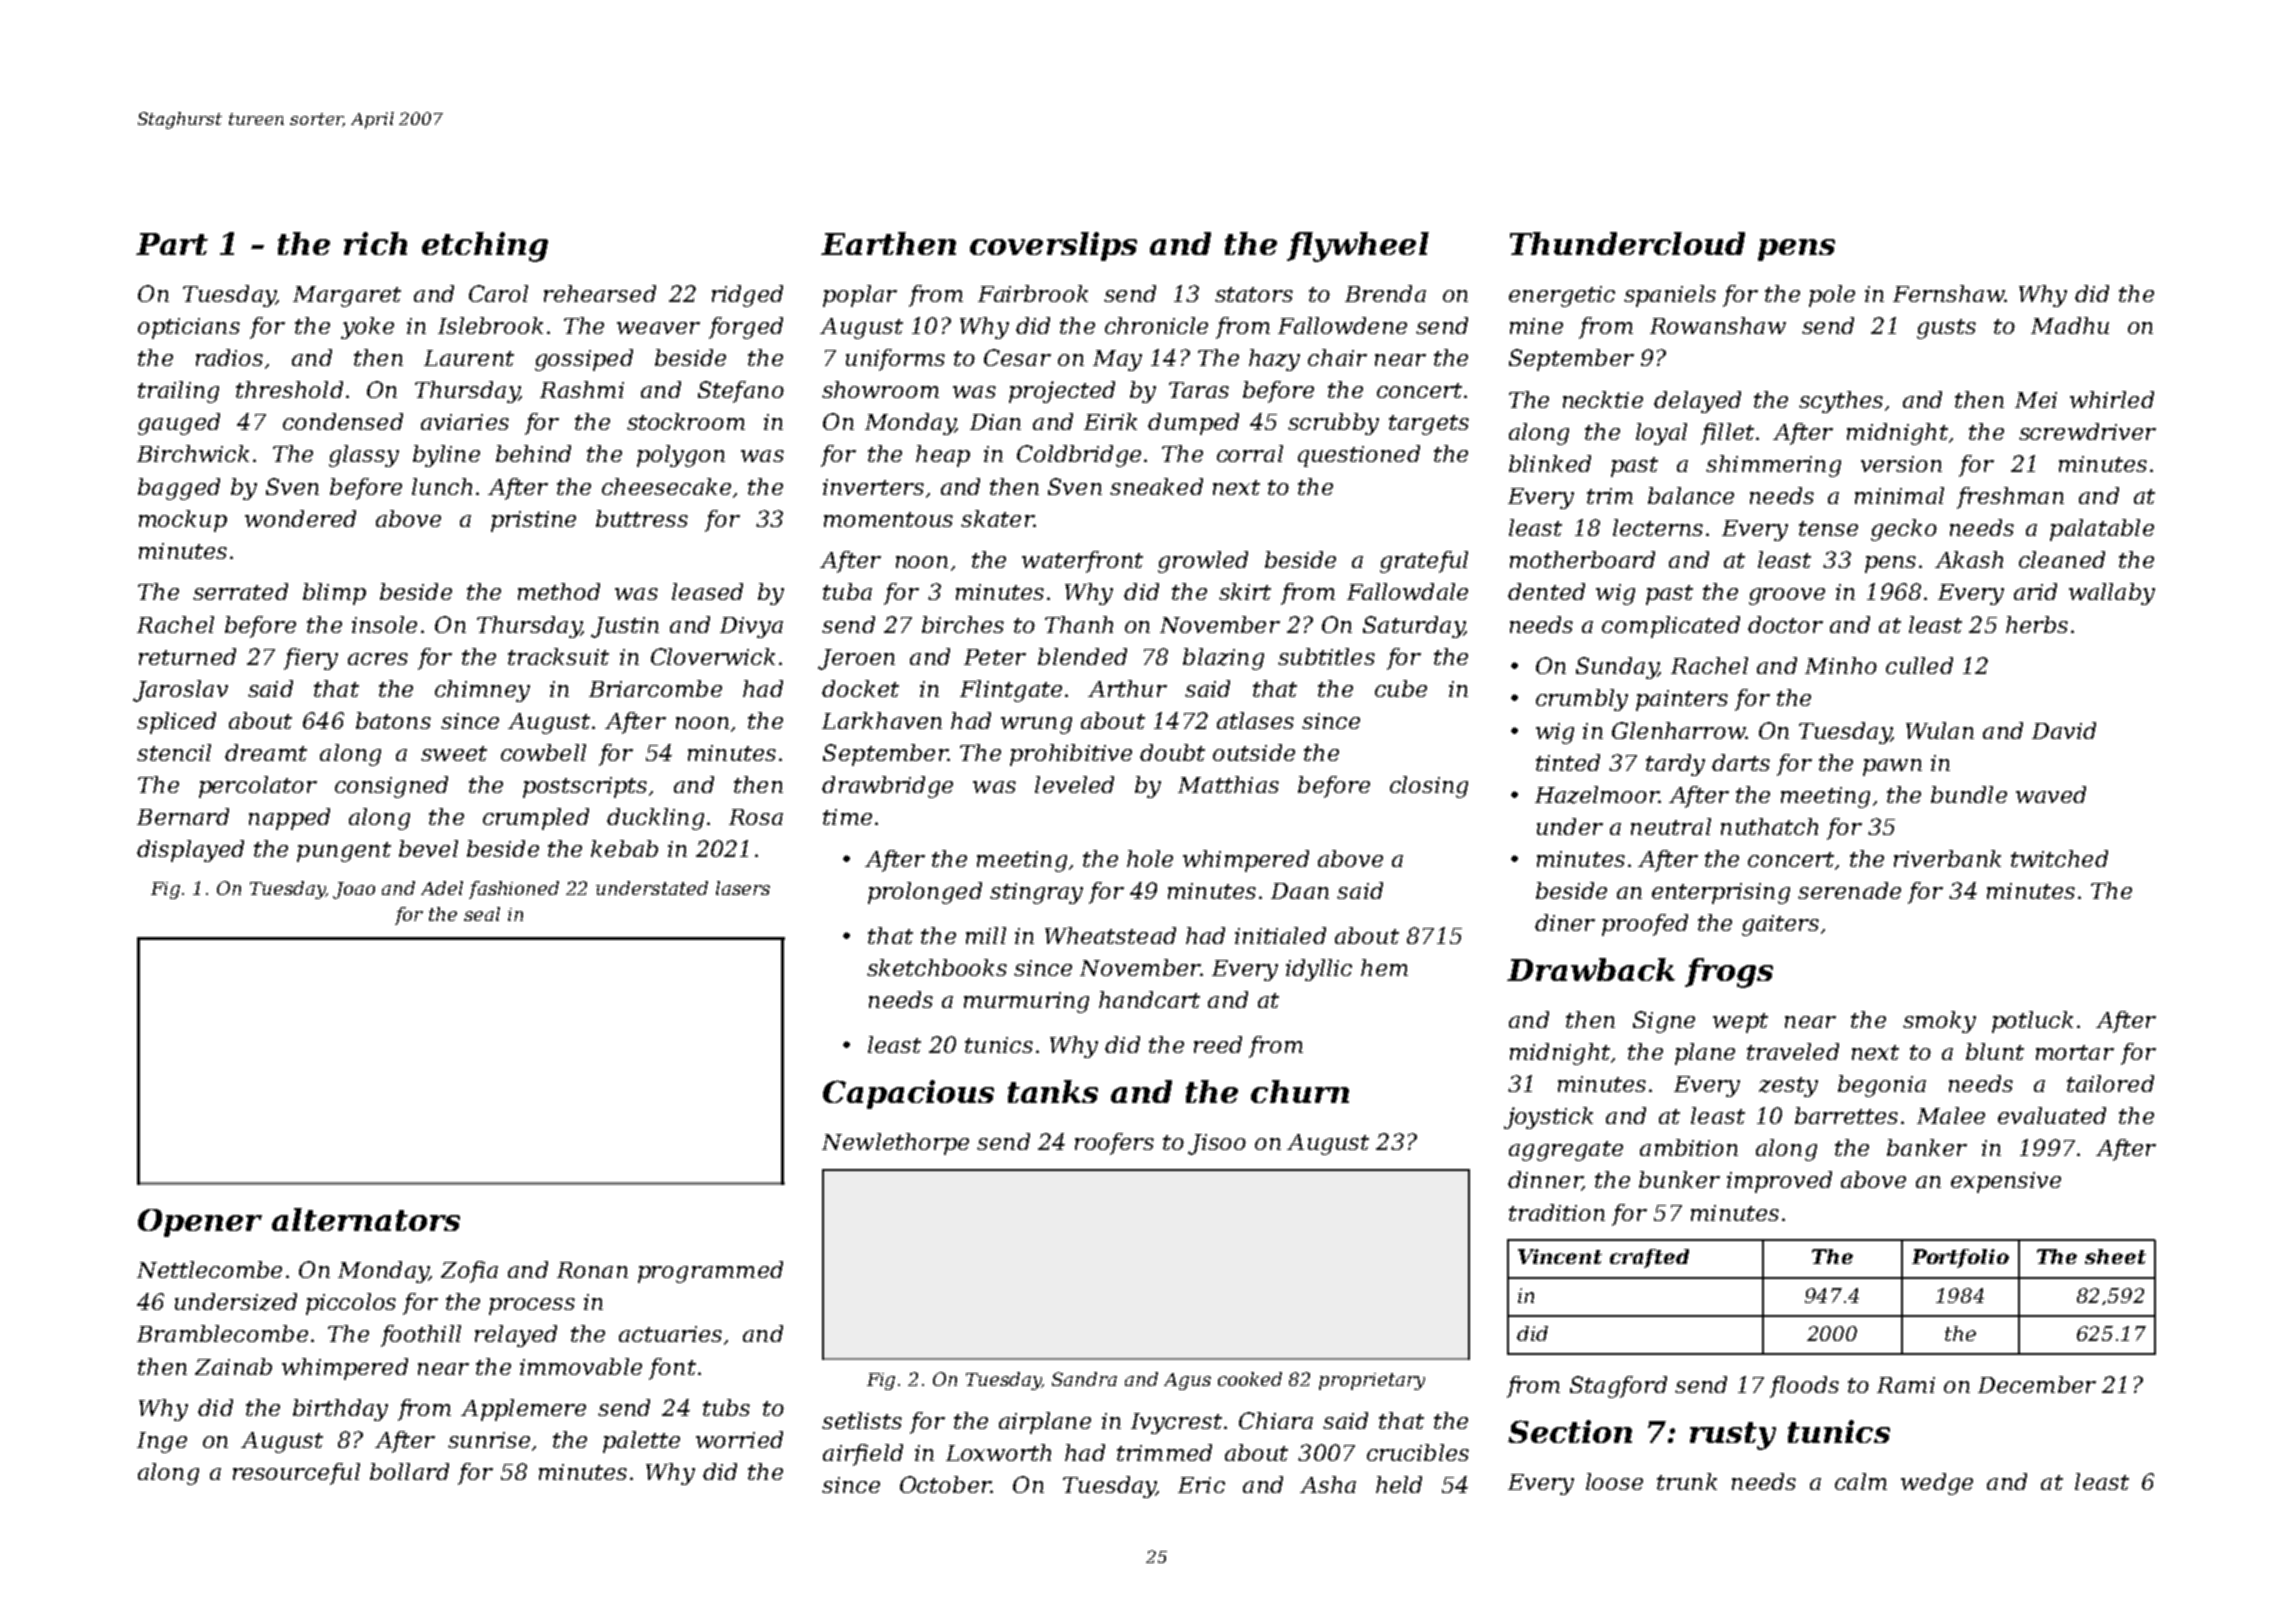  I want to click on coverslips, so click(1053, 246).
